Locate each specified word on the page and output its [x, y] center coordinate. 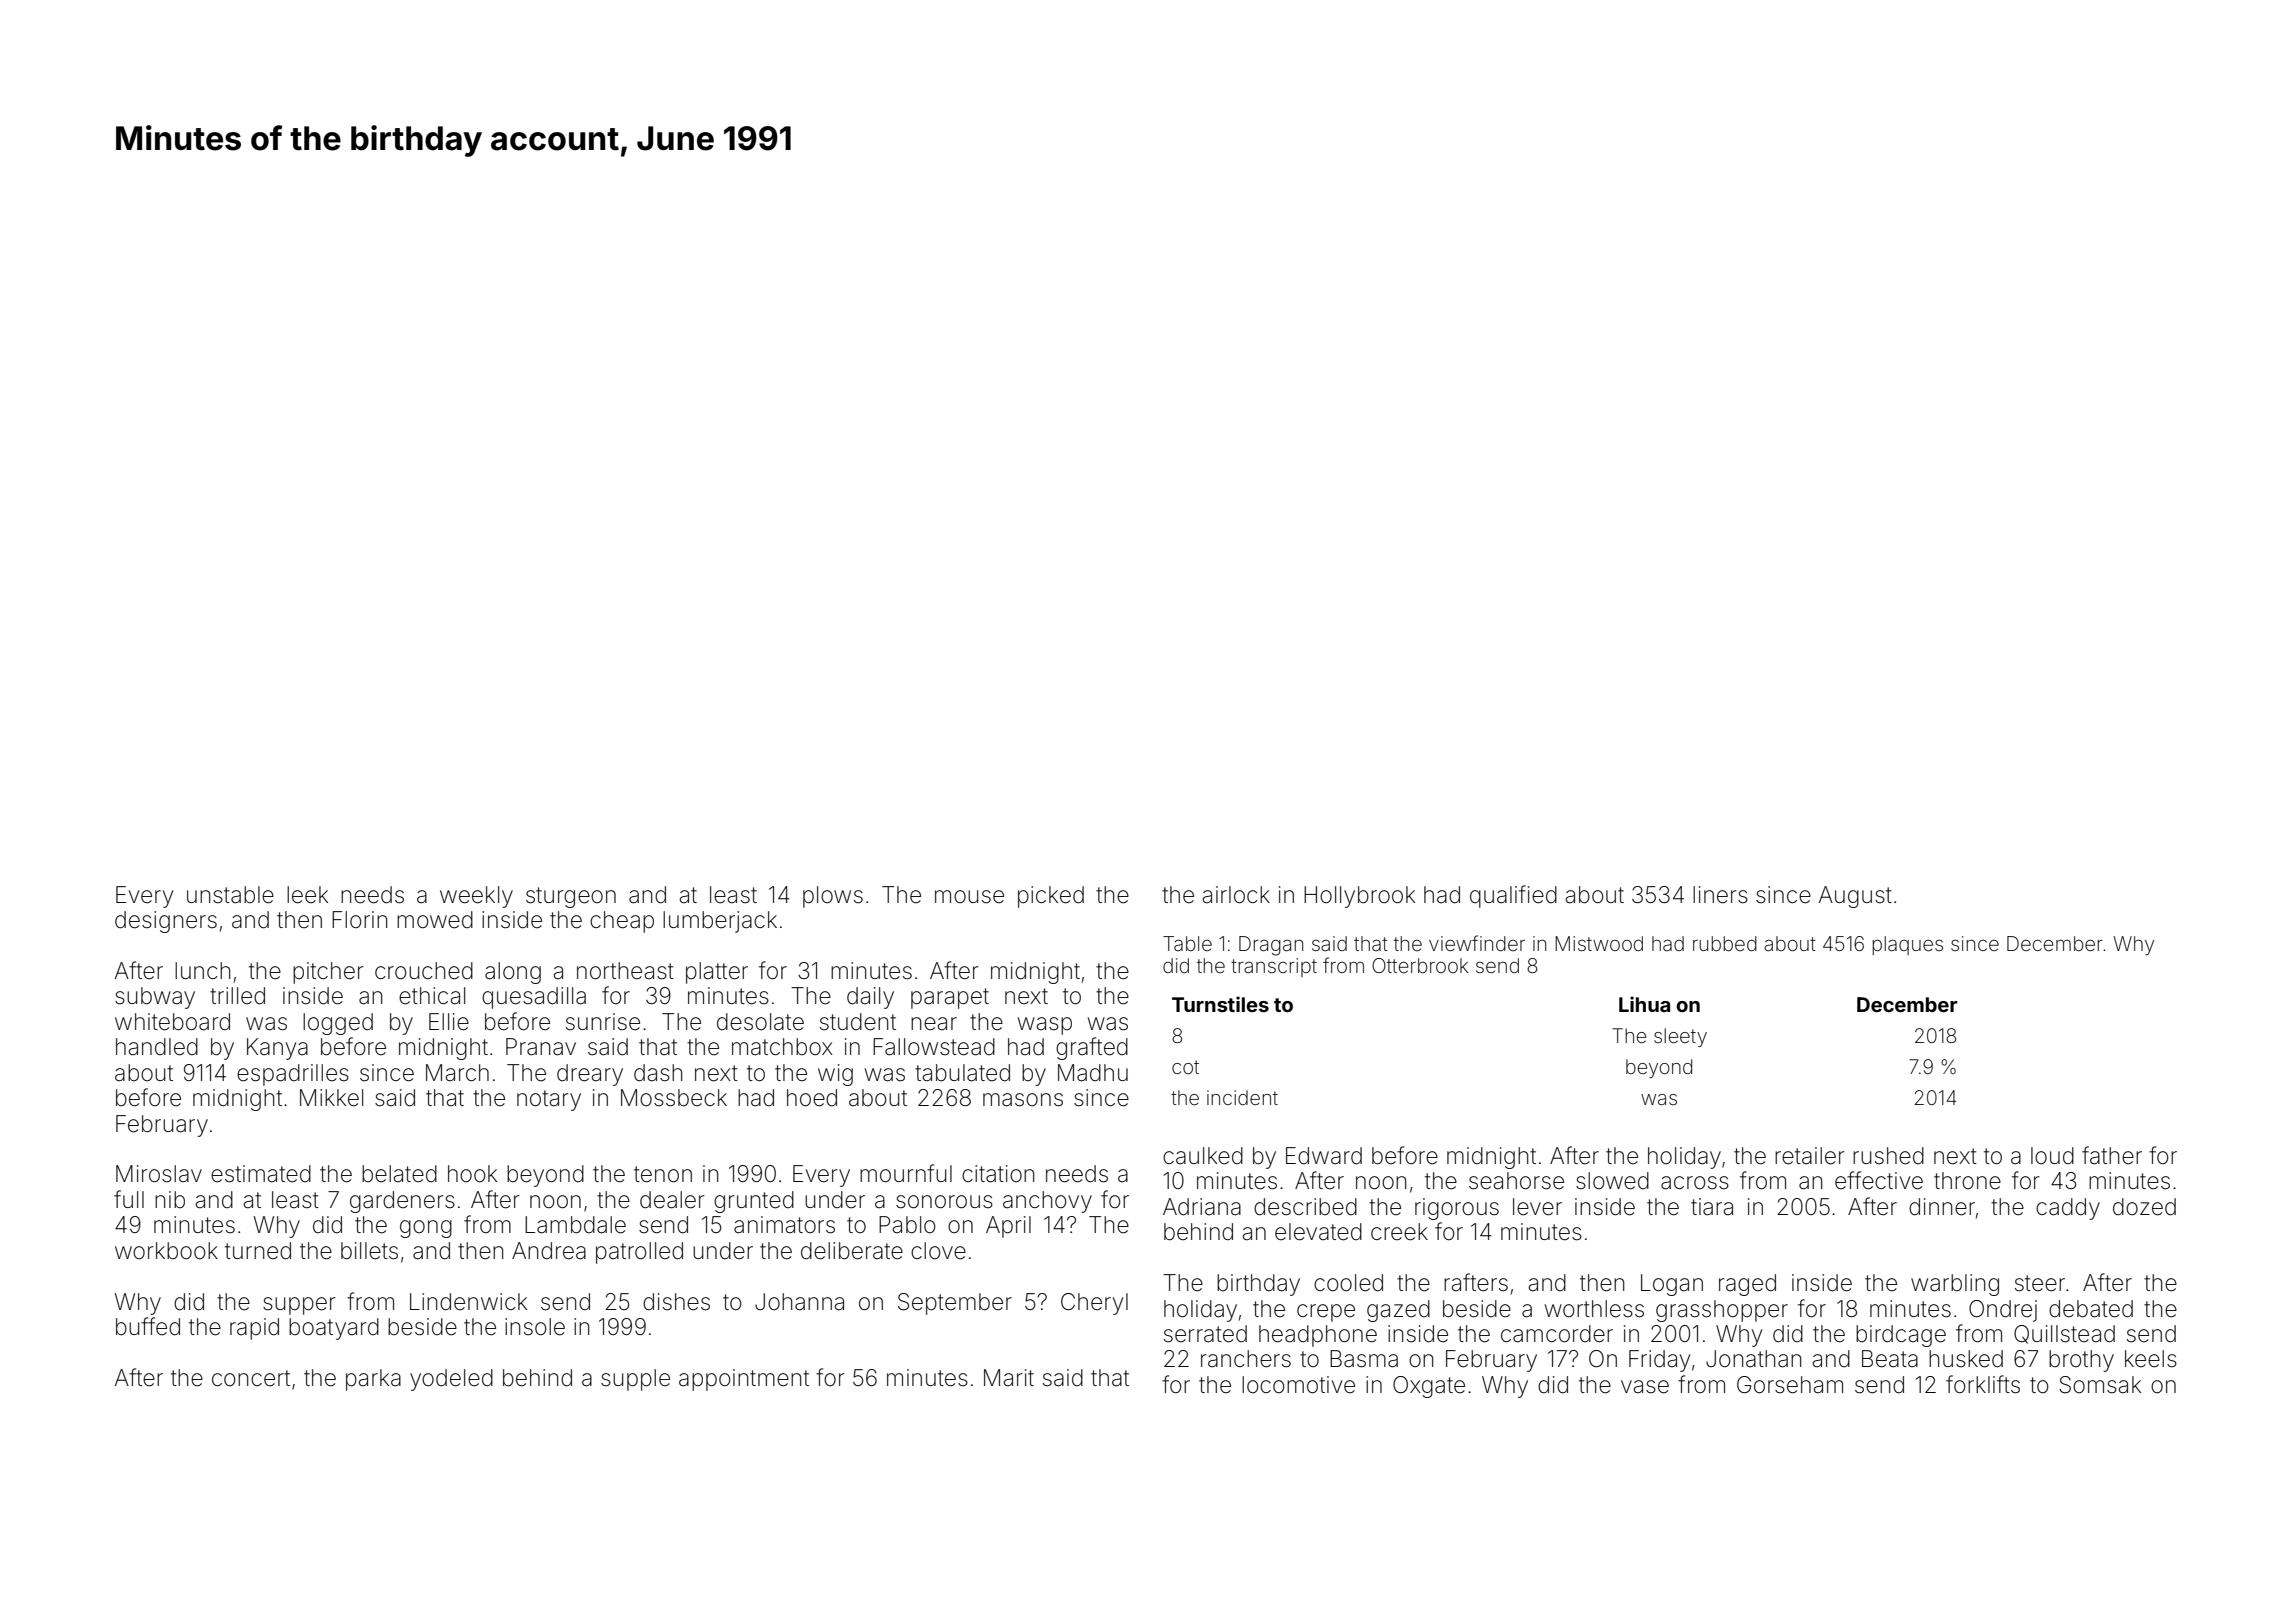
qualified [1513, 896]
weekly [476, 897]
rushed [1888, 1156]
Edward [1324, 1156]
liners [1720, 895]
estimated [261, 1174]
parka [373, 1380]
